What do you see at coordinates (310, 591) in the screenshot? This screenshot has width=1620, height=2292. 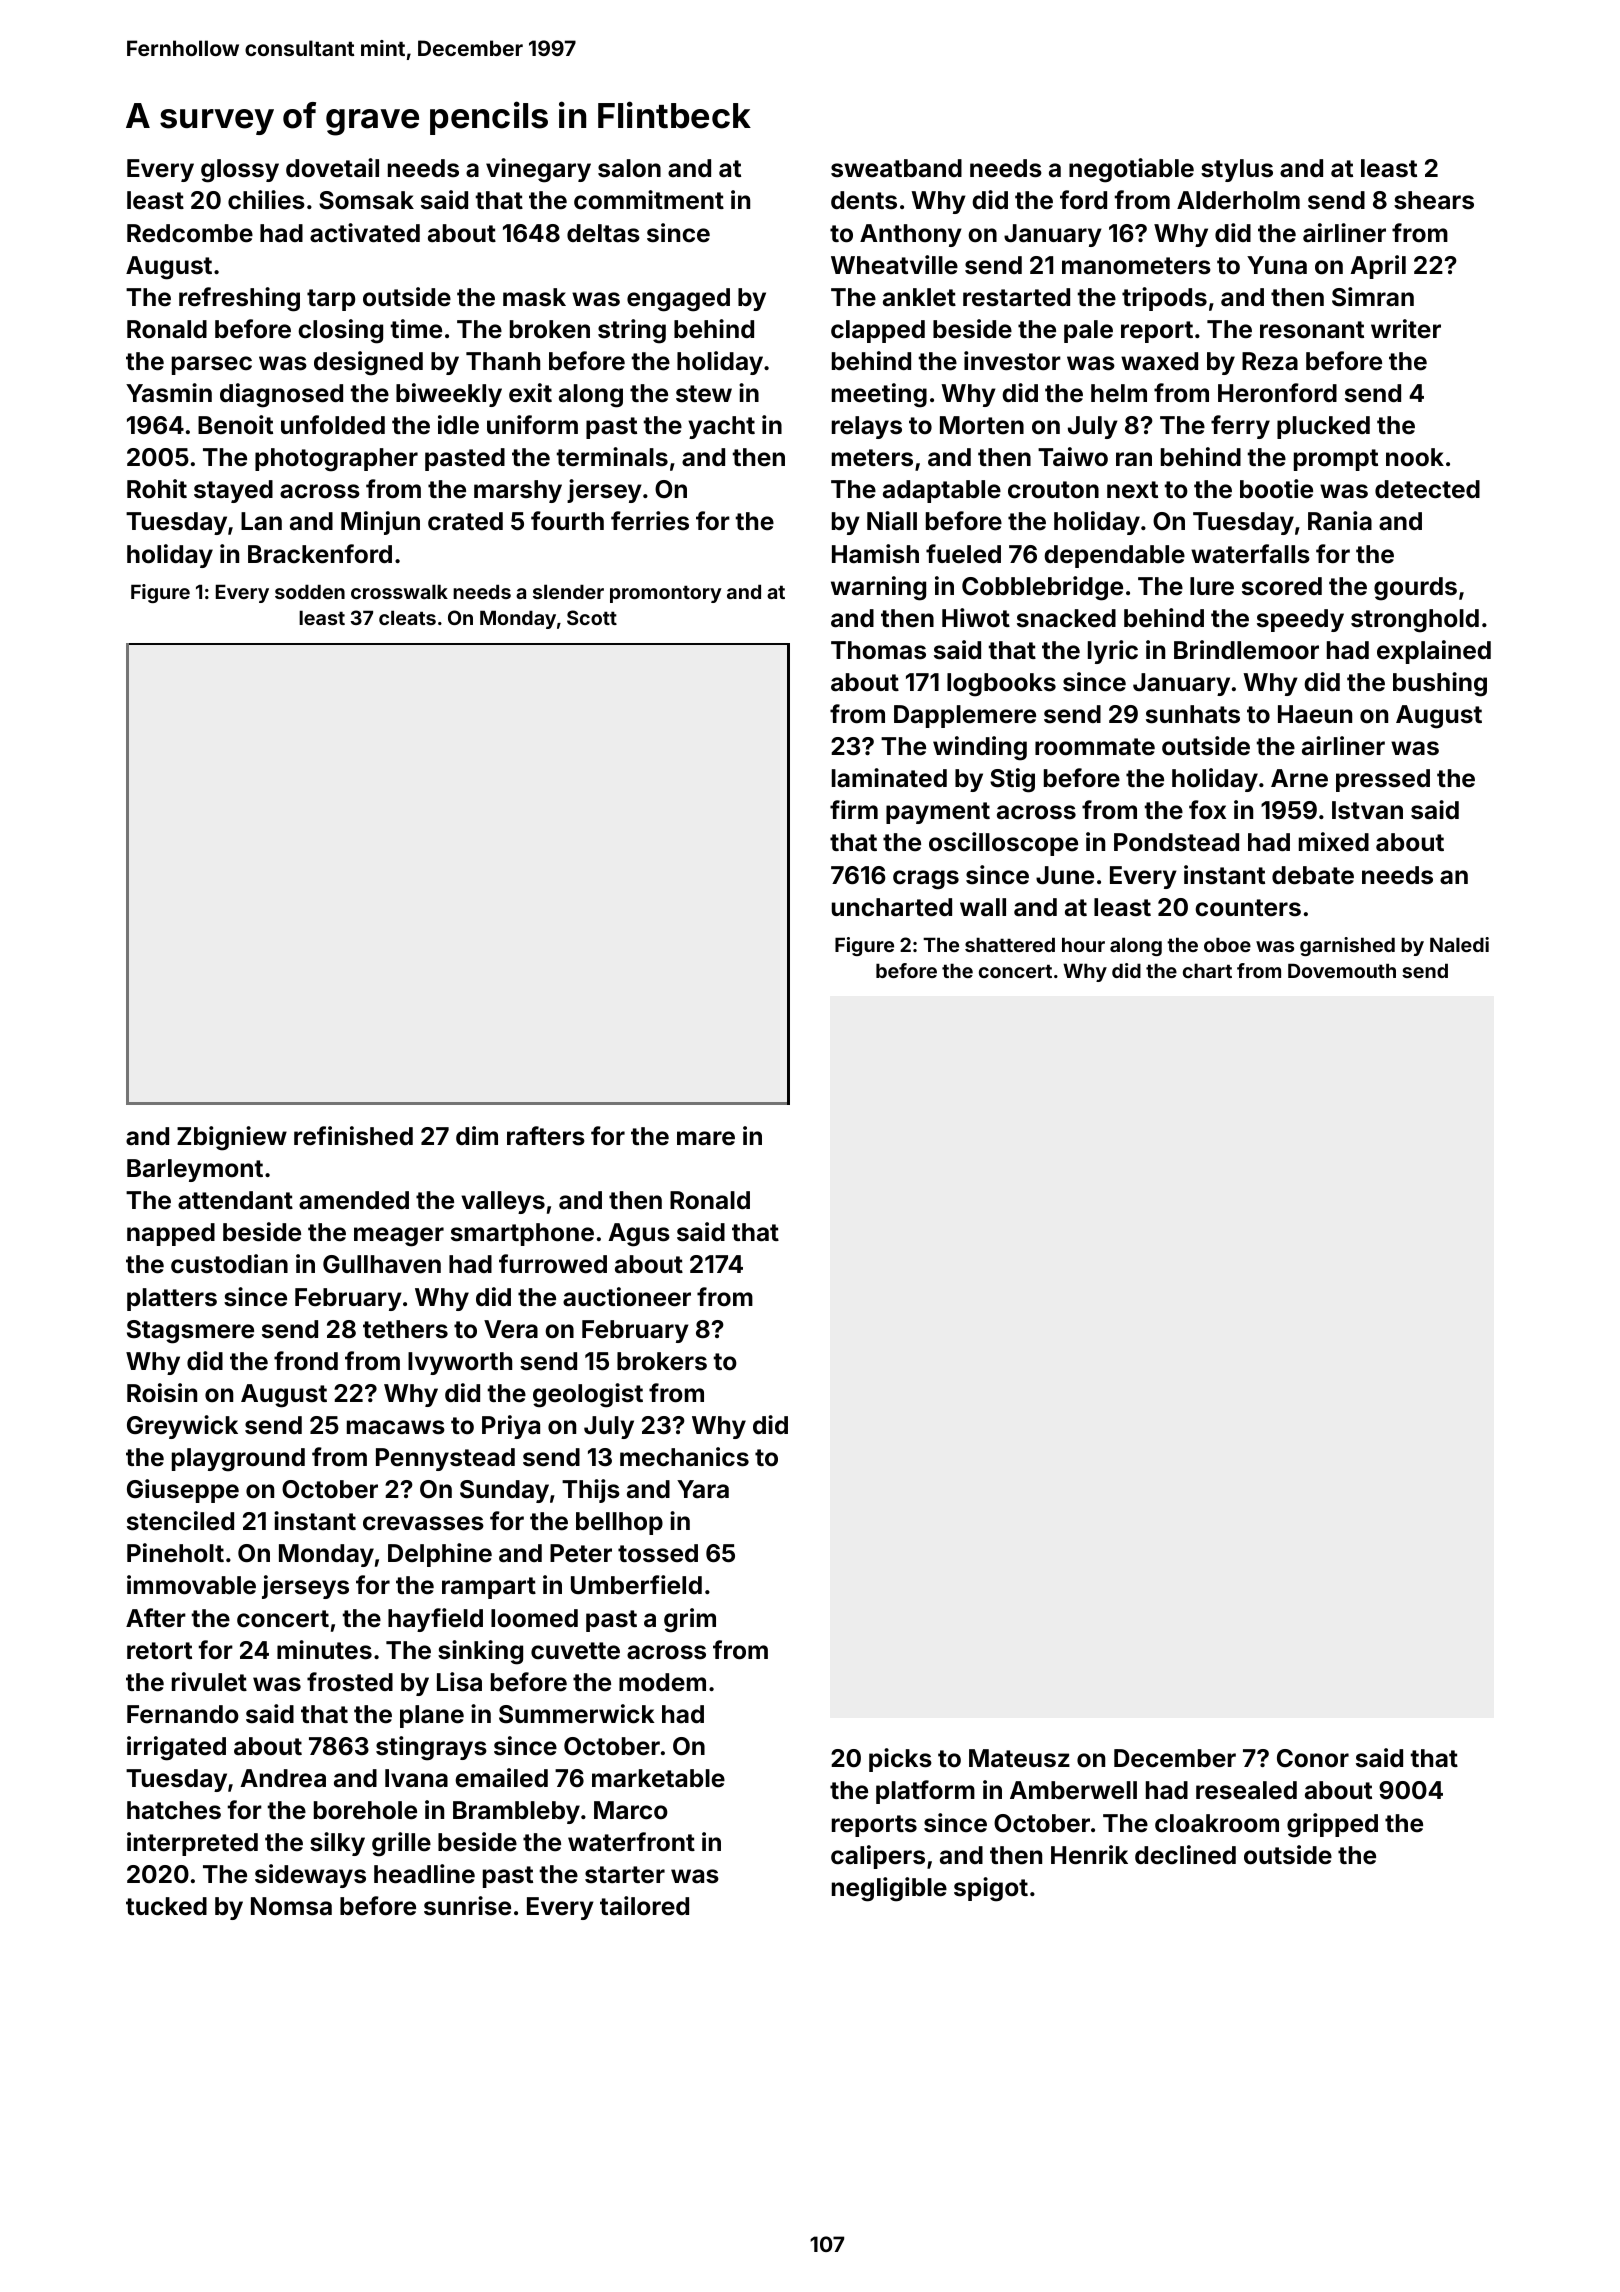 I see `sodden` at bounding box center [310, 591].
